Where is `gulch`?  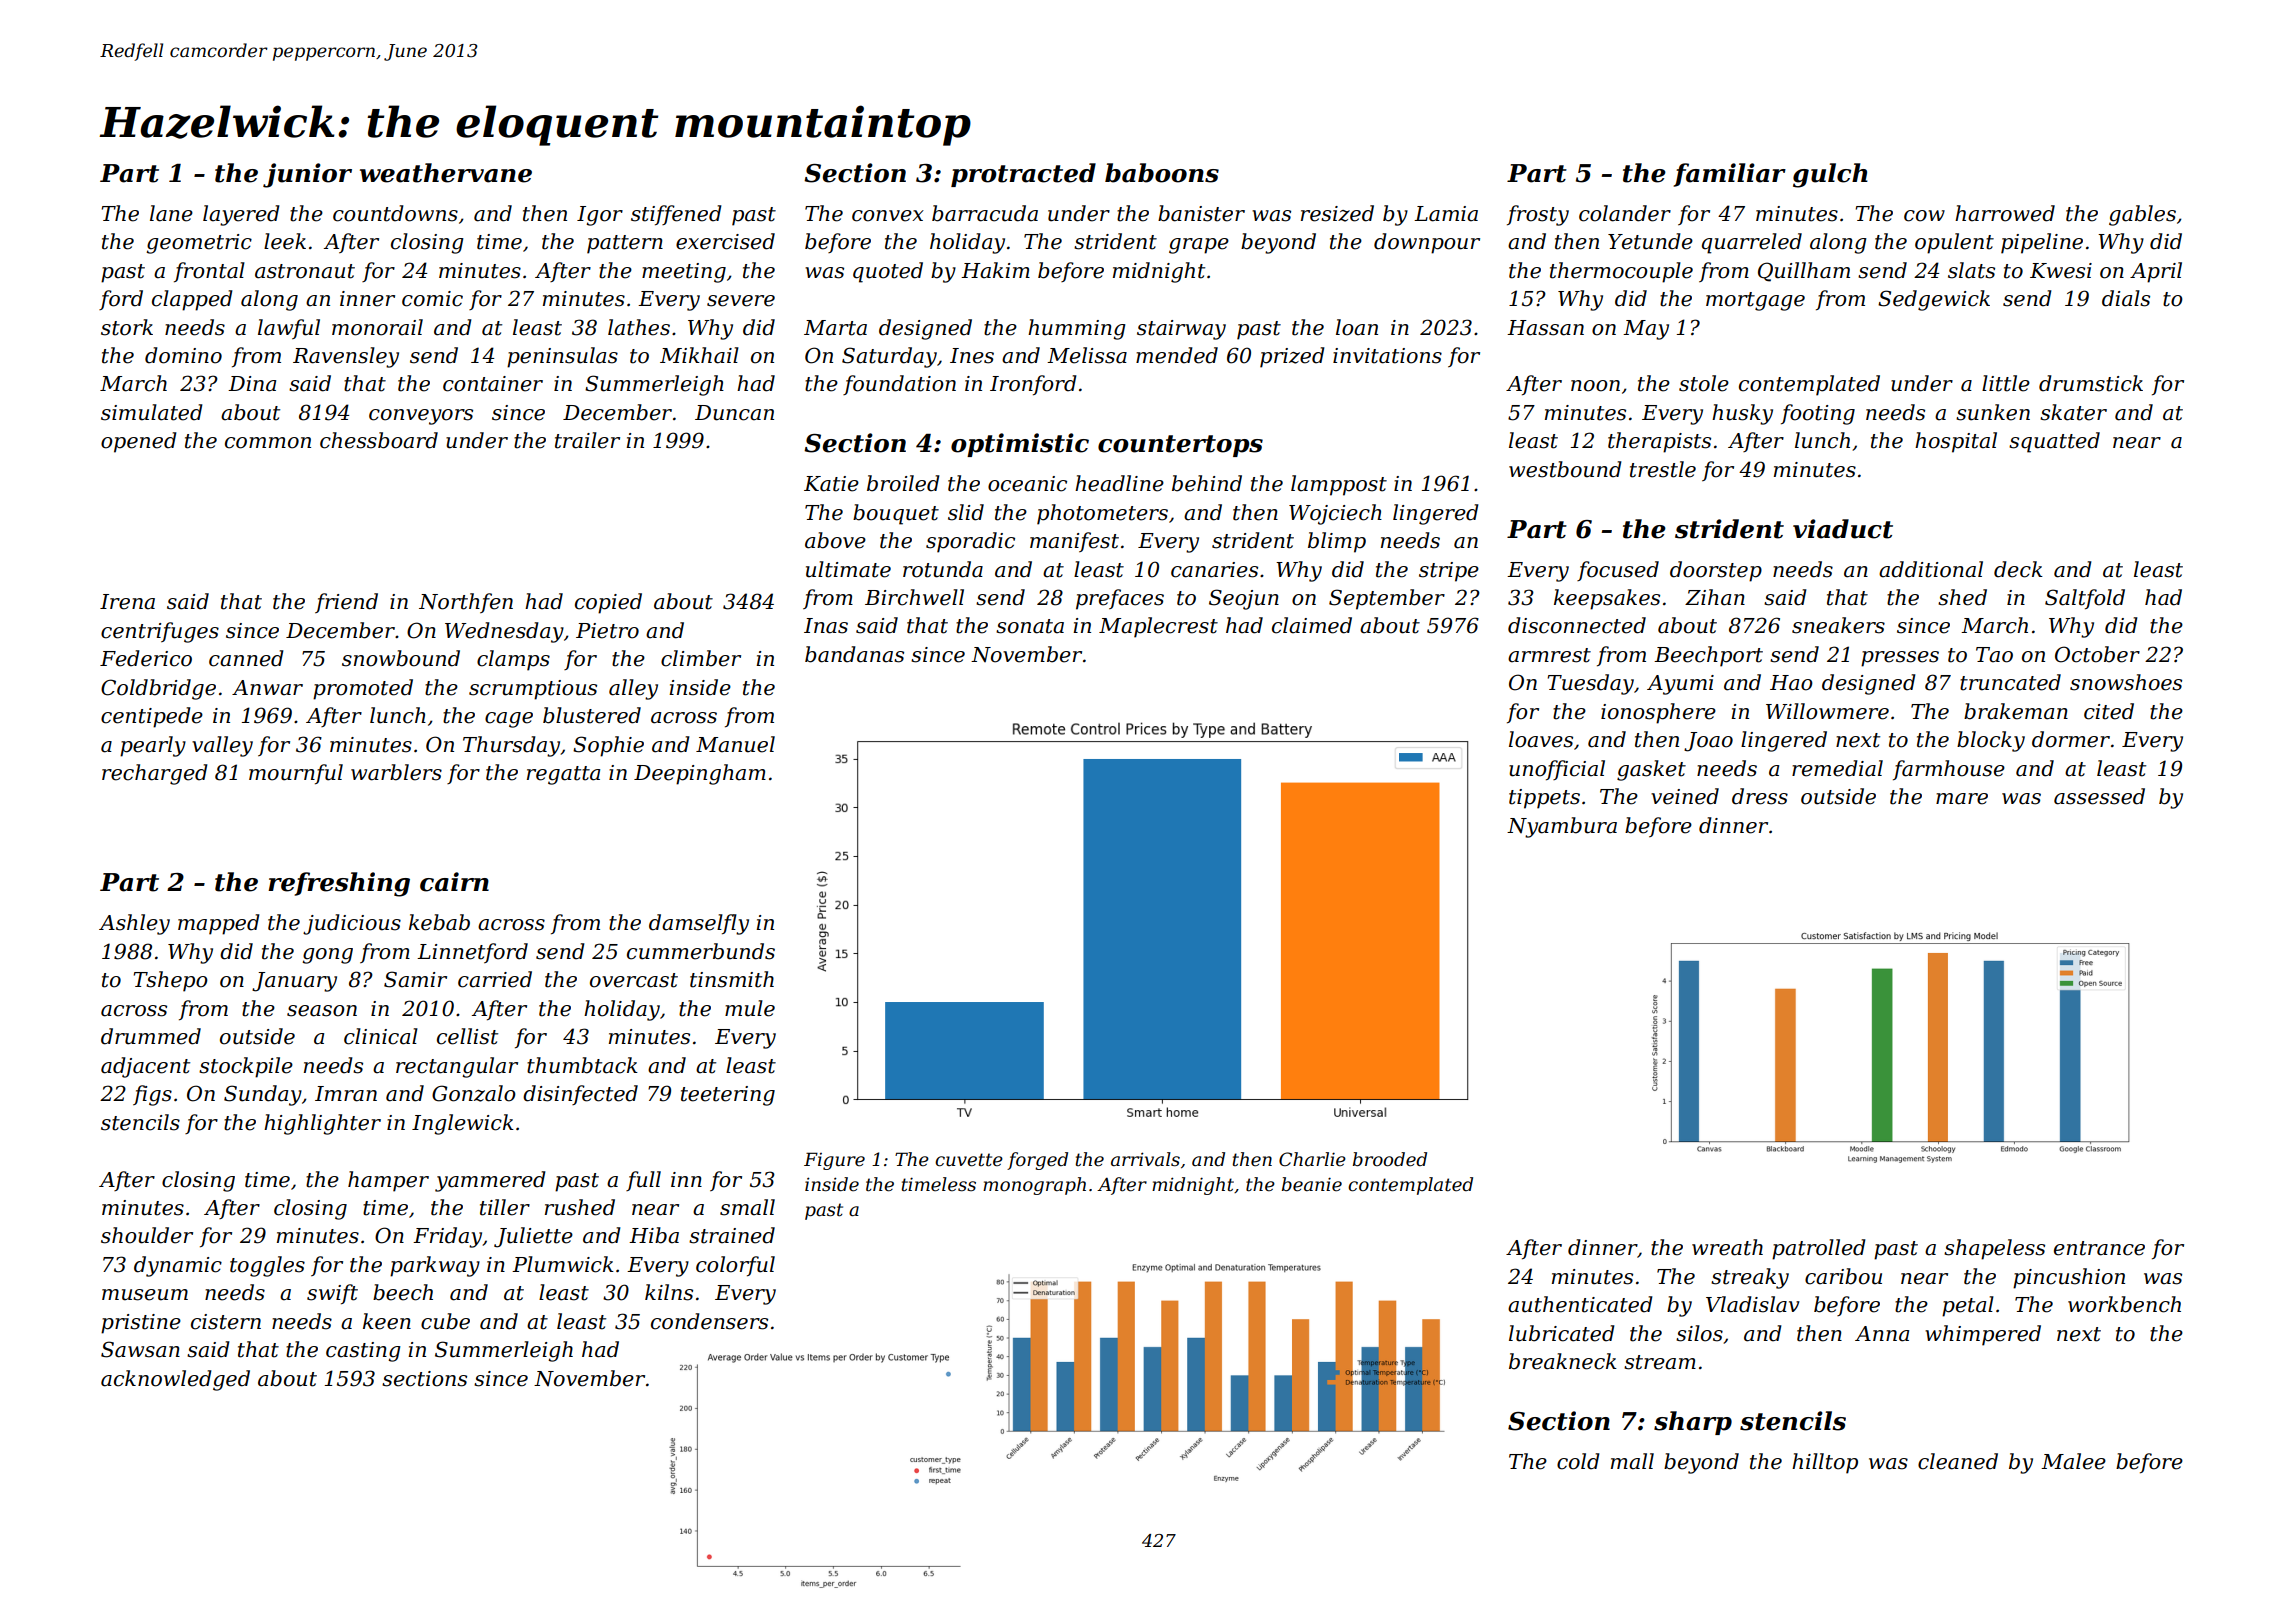 gulch is located at coordinates (1830, 175).
